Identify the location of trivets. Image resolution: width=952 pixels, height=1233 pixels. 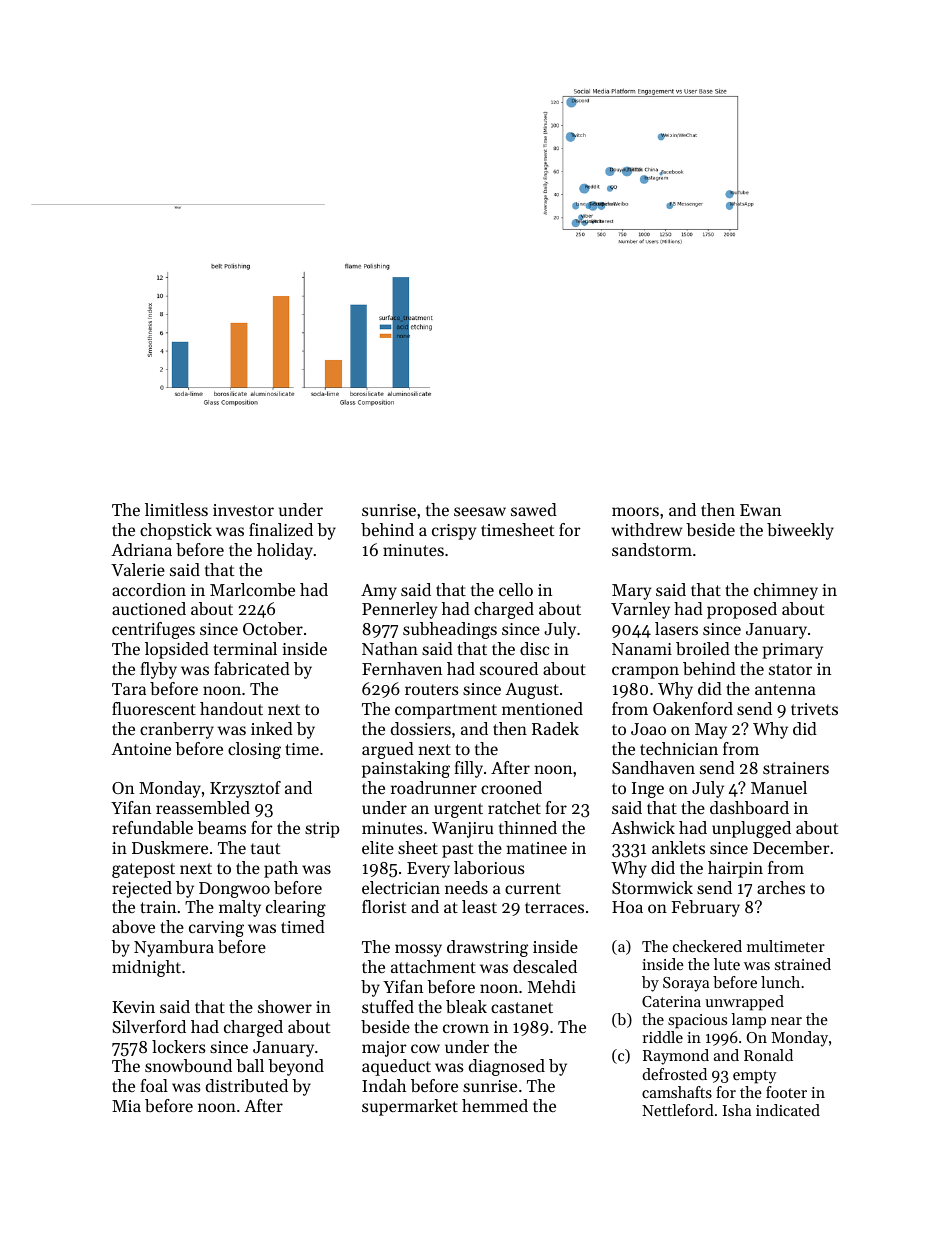
(814, 709).
